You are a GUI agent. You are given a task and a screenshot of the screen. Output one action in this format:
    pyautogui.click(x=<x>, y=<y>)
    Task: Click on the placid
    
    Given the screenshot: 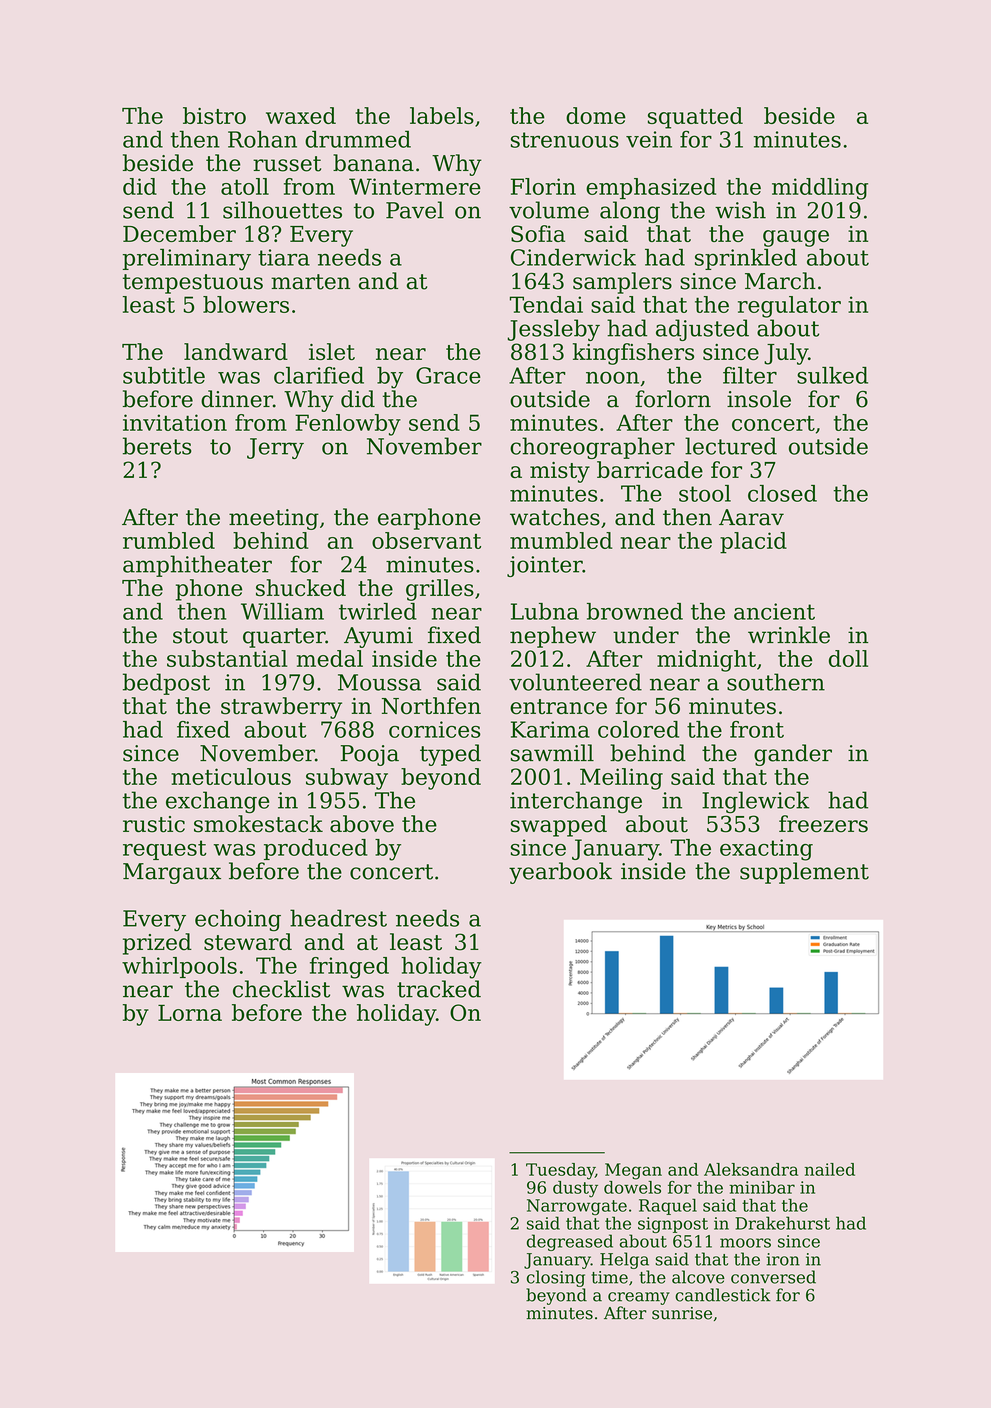 What is the action you would take?
    pyautogui.click(x=753, y=543)
